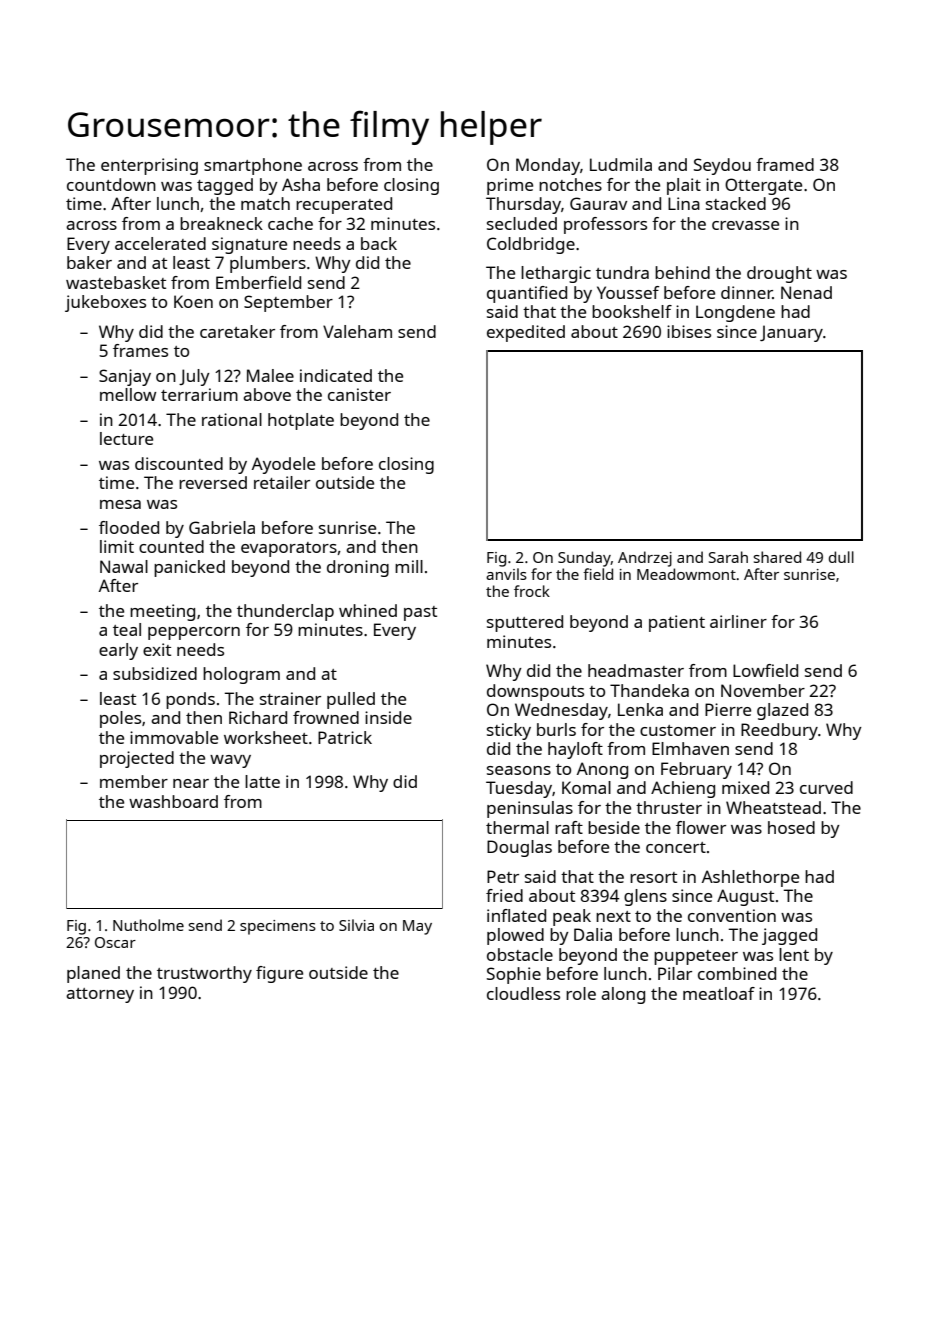 Image resolution: width=929 pixels, height=1319 pixels. What do you see at coordinates (738, 621) in the image?
I see `airliner` at bounding box center [738, 621].
